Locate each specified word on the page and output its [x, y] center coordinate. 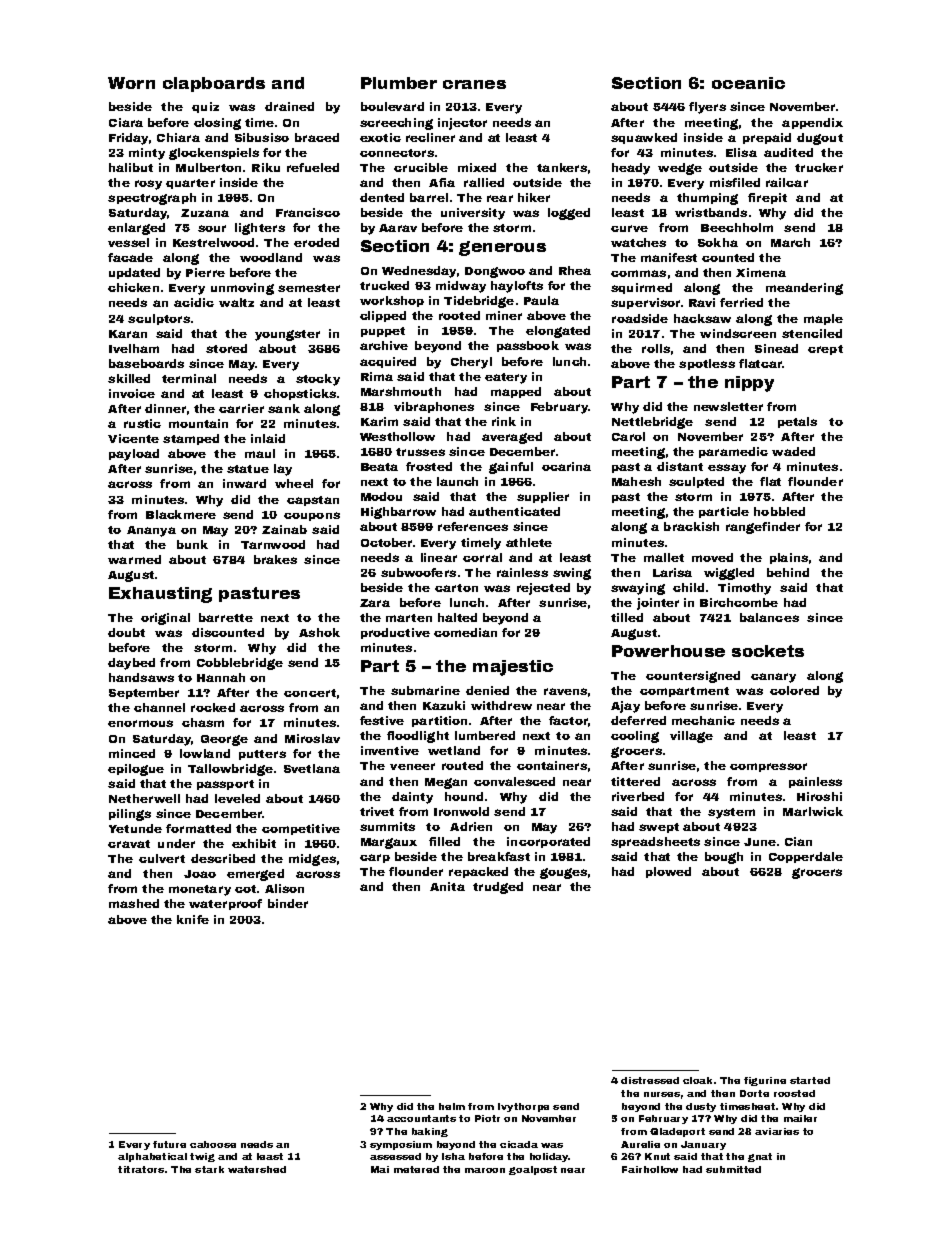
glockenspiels [214, 154]
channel [159, 707]
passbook [528, 346]
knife [193, 919]
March [790, 242]
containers [552, 765]
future [169, 1144]
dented [382, 197]
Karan [128, 334]
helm [452, 1106]
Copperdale [806, 857]
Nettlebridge [652, 423]
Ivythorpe [523, 1107]
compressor [768, 767]
